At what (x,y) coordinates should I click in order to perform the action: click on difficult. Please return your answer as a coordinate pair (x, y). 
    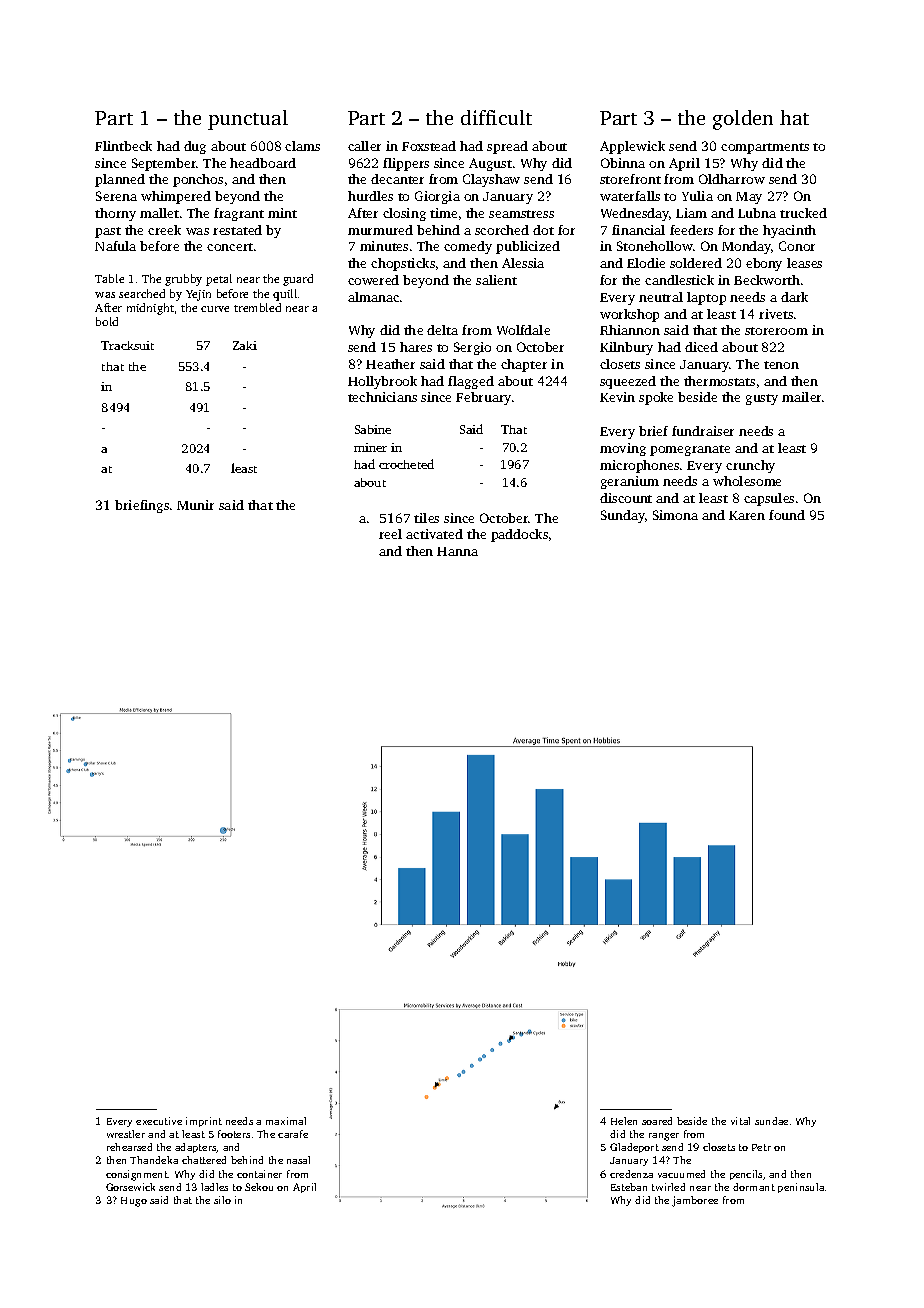
    Looking at the image, I should click on (496, 117).
